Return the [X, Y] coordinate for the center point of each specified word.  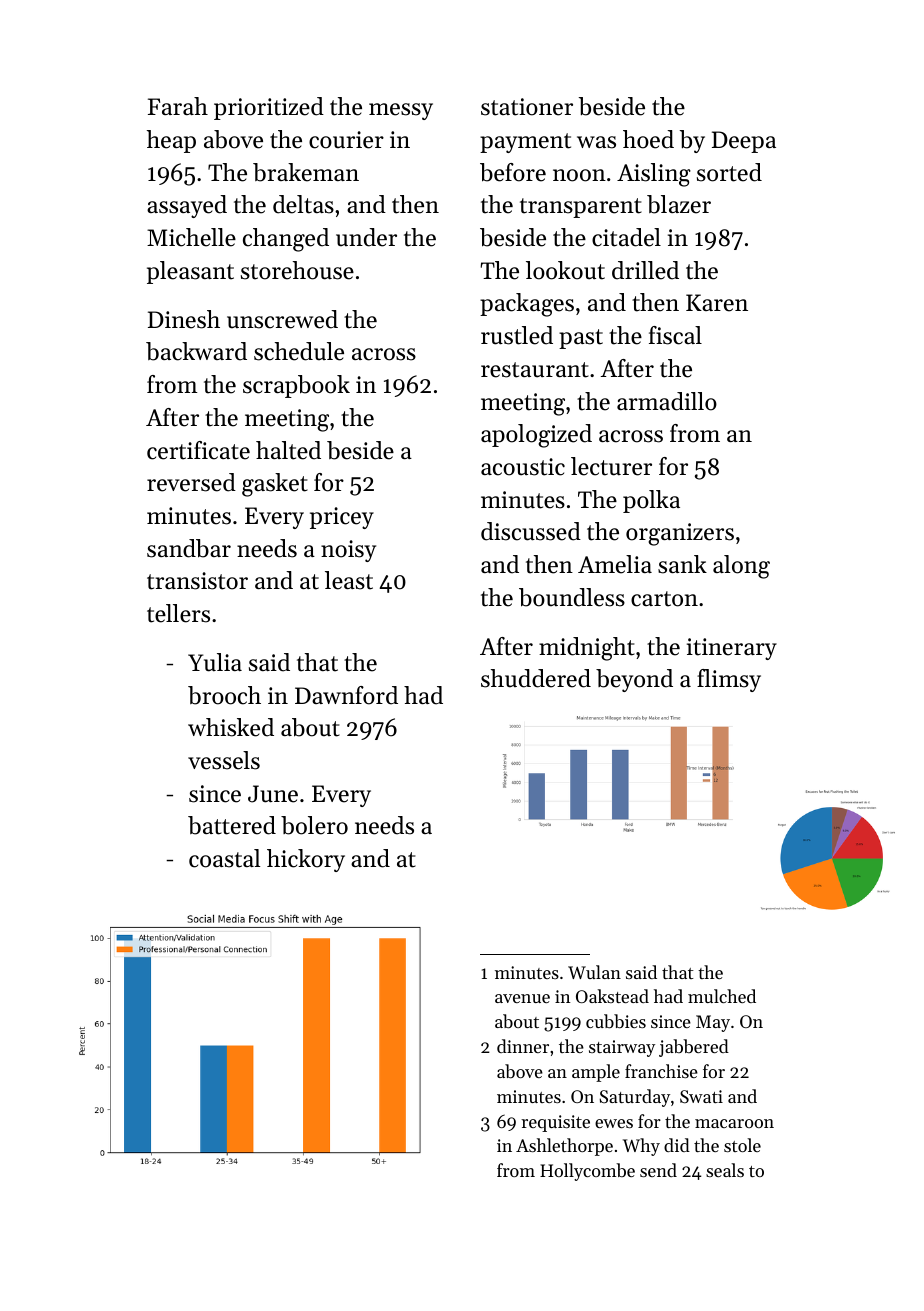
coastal [224, 858]
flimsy [729, 680]
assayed [187, 206]
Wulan [594, 972]
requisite [555, 1123]
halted [288, 450]
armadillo [667, 401]
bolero [314, 825]
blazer [679, 204]
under [366, 237]
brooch [224, 695]
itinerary [732, 649]
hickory [306, 860]
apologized [536, 436]
